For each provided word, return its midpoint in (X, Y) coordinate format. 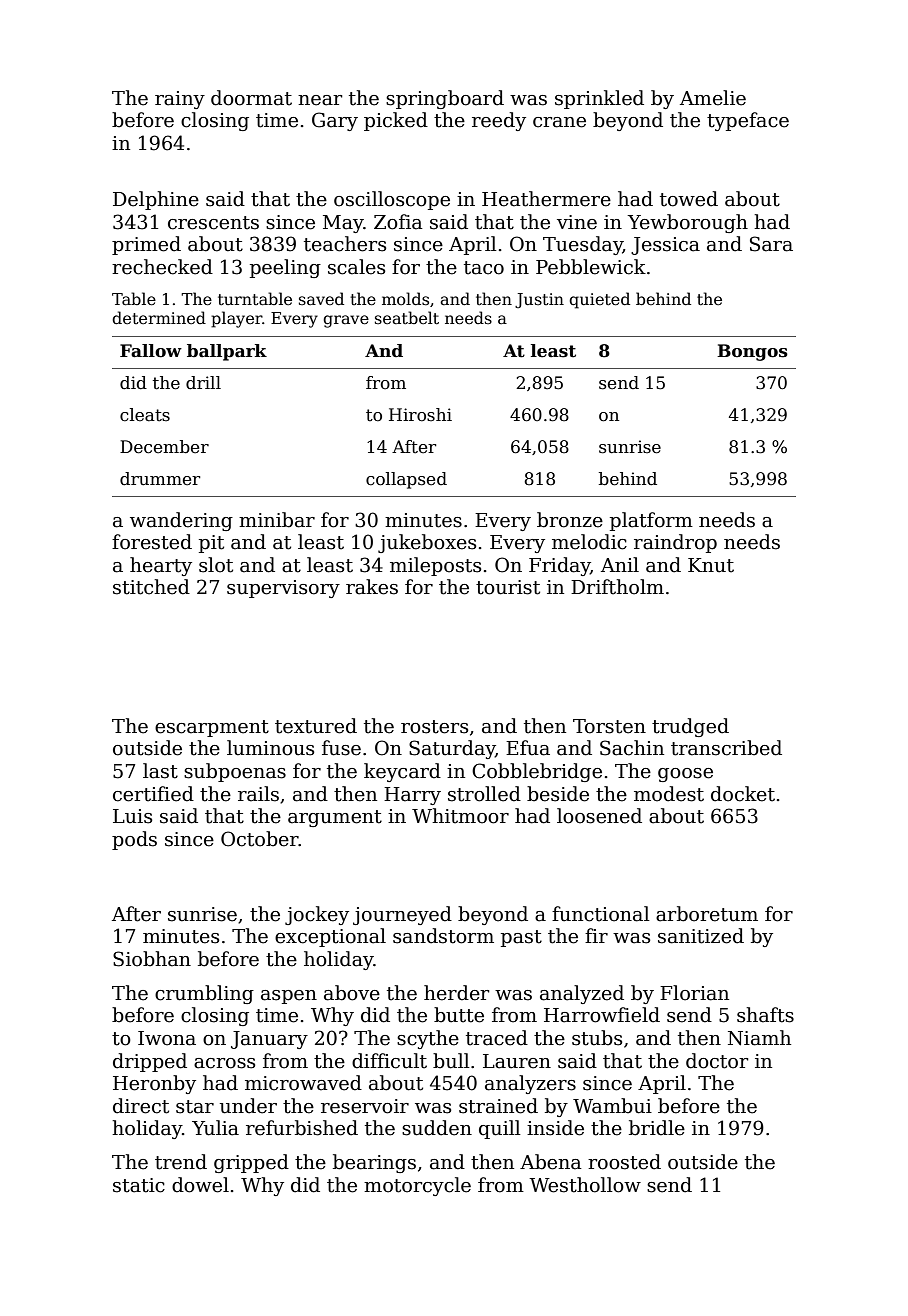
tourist (508, 587)
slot (216, 565)
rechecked (162, 267)
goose (685, 775)
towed (689, 199)
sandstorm (443, 936)
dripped (150, 1062)
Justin (539, 300)
